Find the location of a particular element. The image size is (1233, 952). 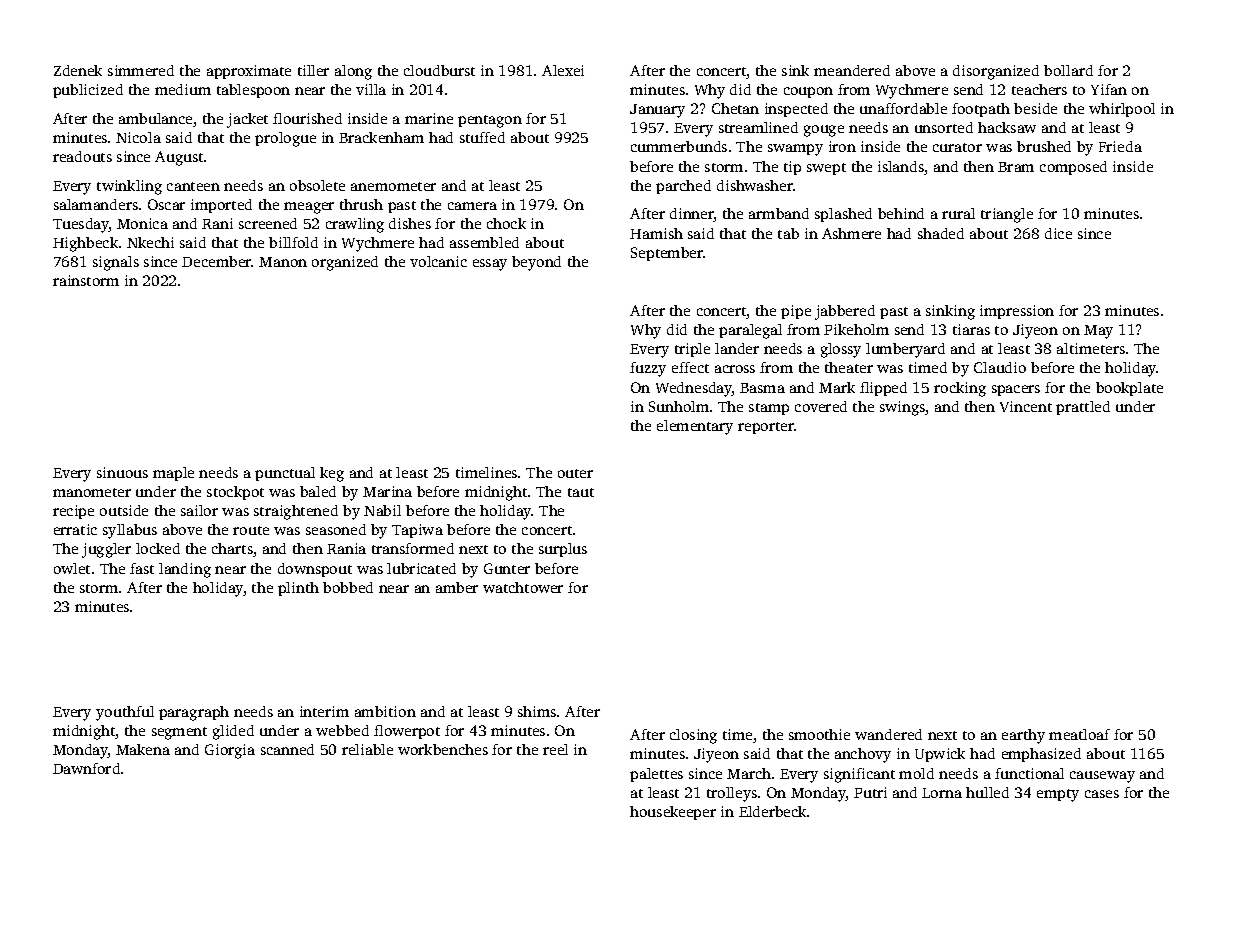

hulled is located at coordinates (987, 792).
